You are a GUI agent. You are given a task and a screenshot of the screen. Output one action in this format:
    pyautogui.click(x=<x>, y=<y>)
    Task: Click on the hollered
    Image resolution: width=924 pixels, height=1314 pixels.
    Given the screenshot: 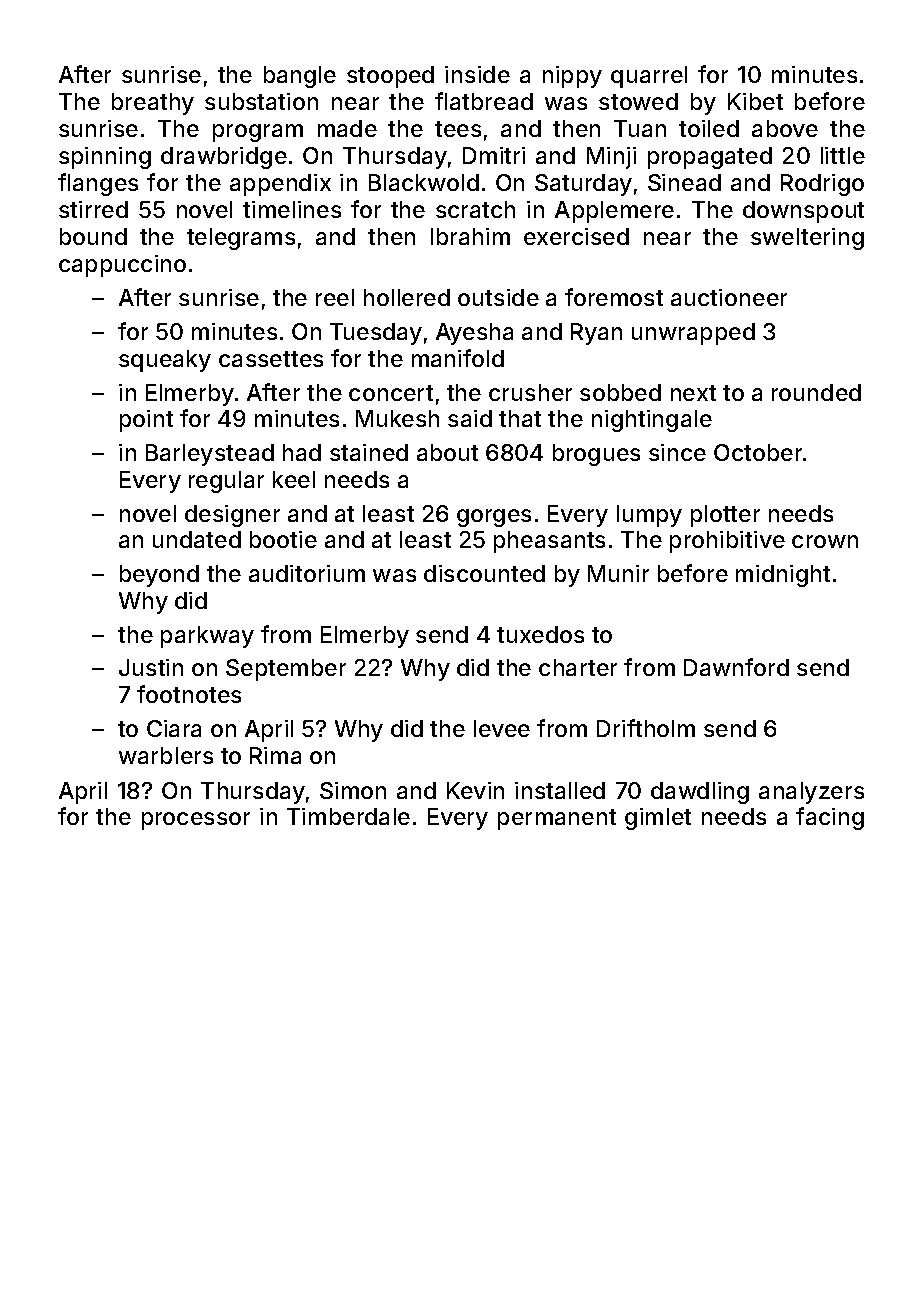 What is the action you would take?
    pyautogui.click(x=407, y=297)
